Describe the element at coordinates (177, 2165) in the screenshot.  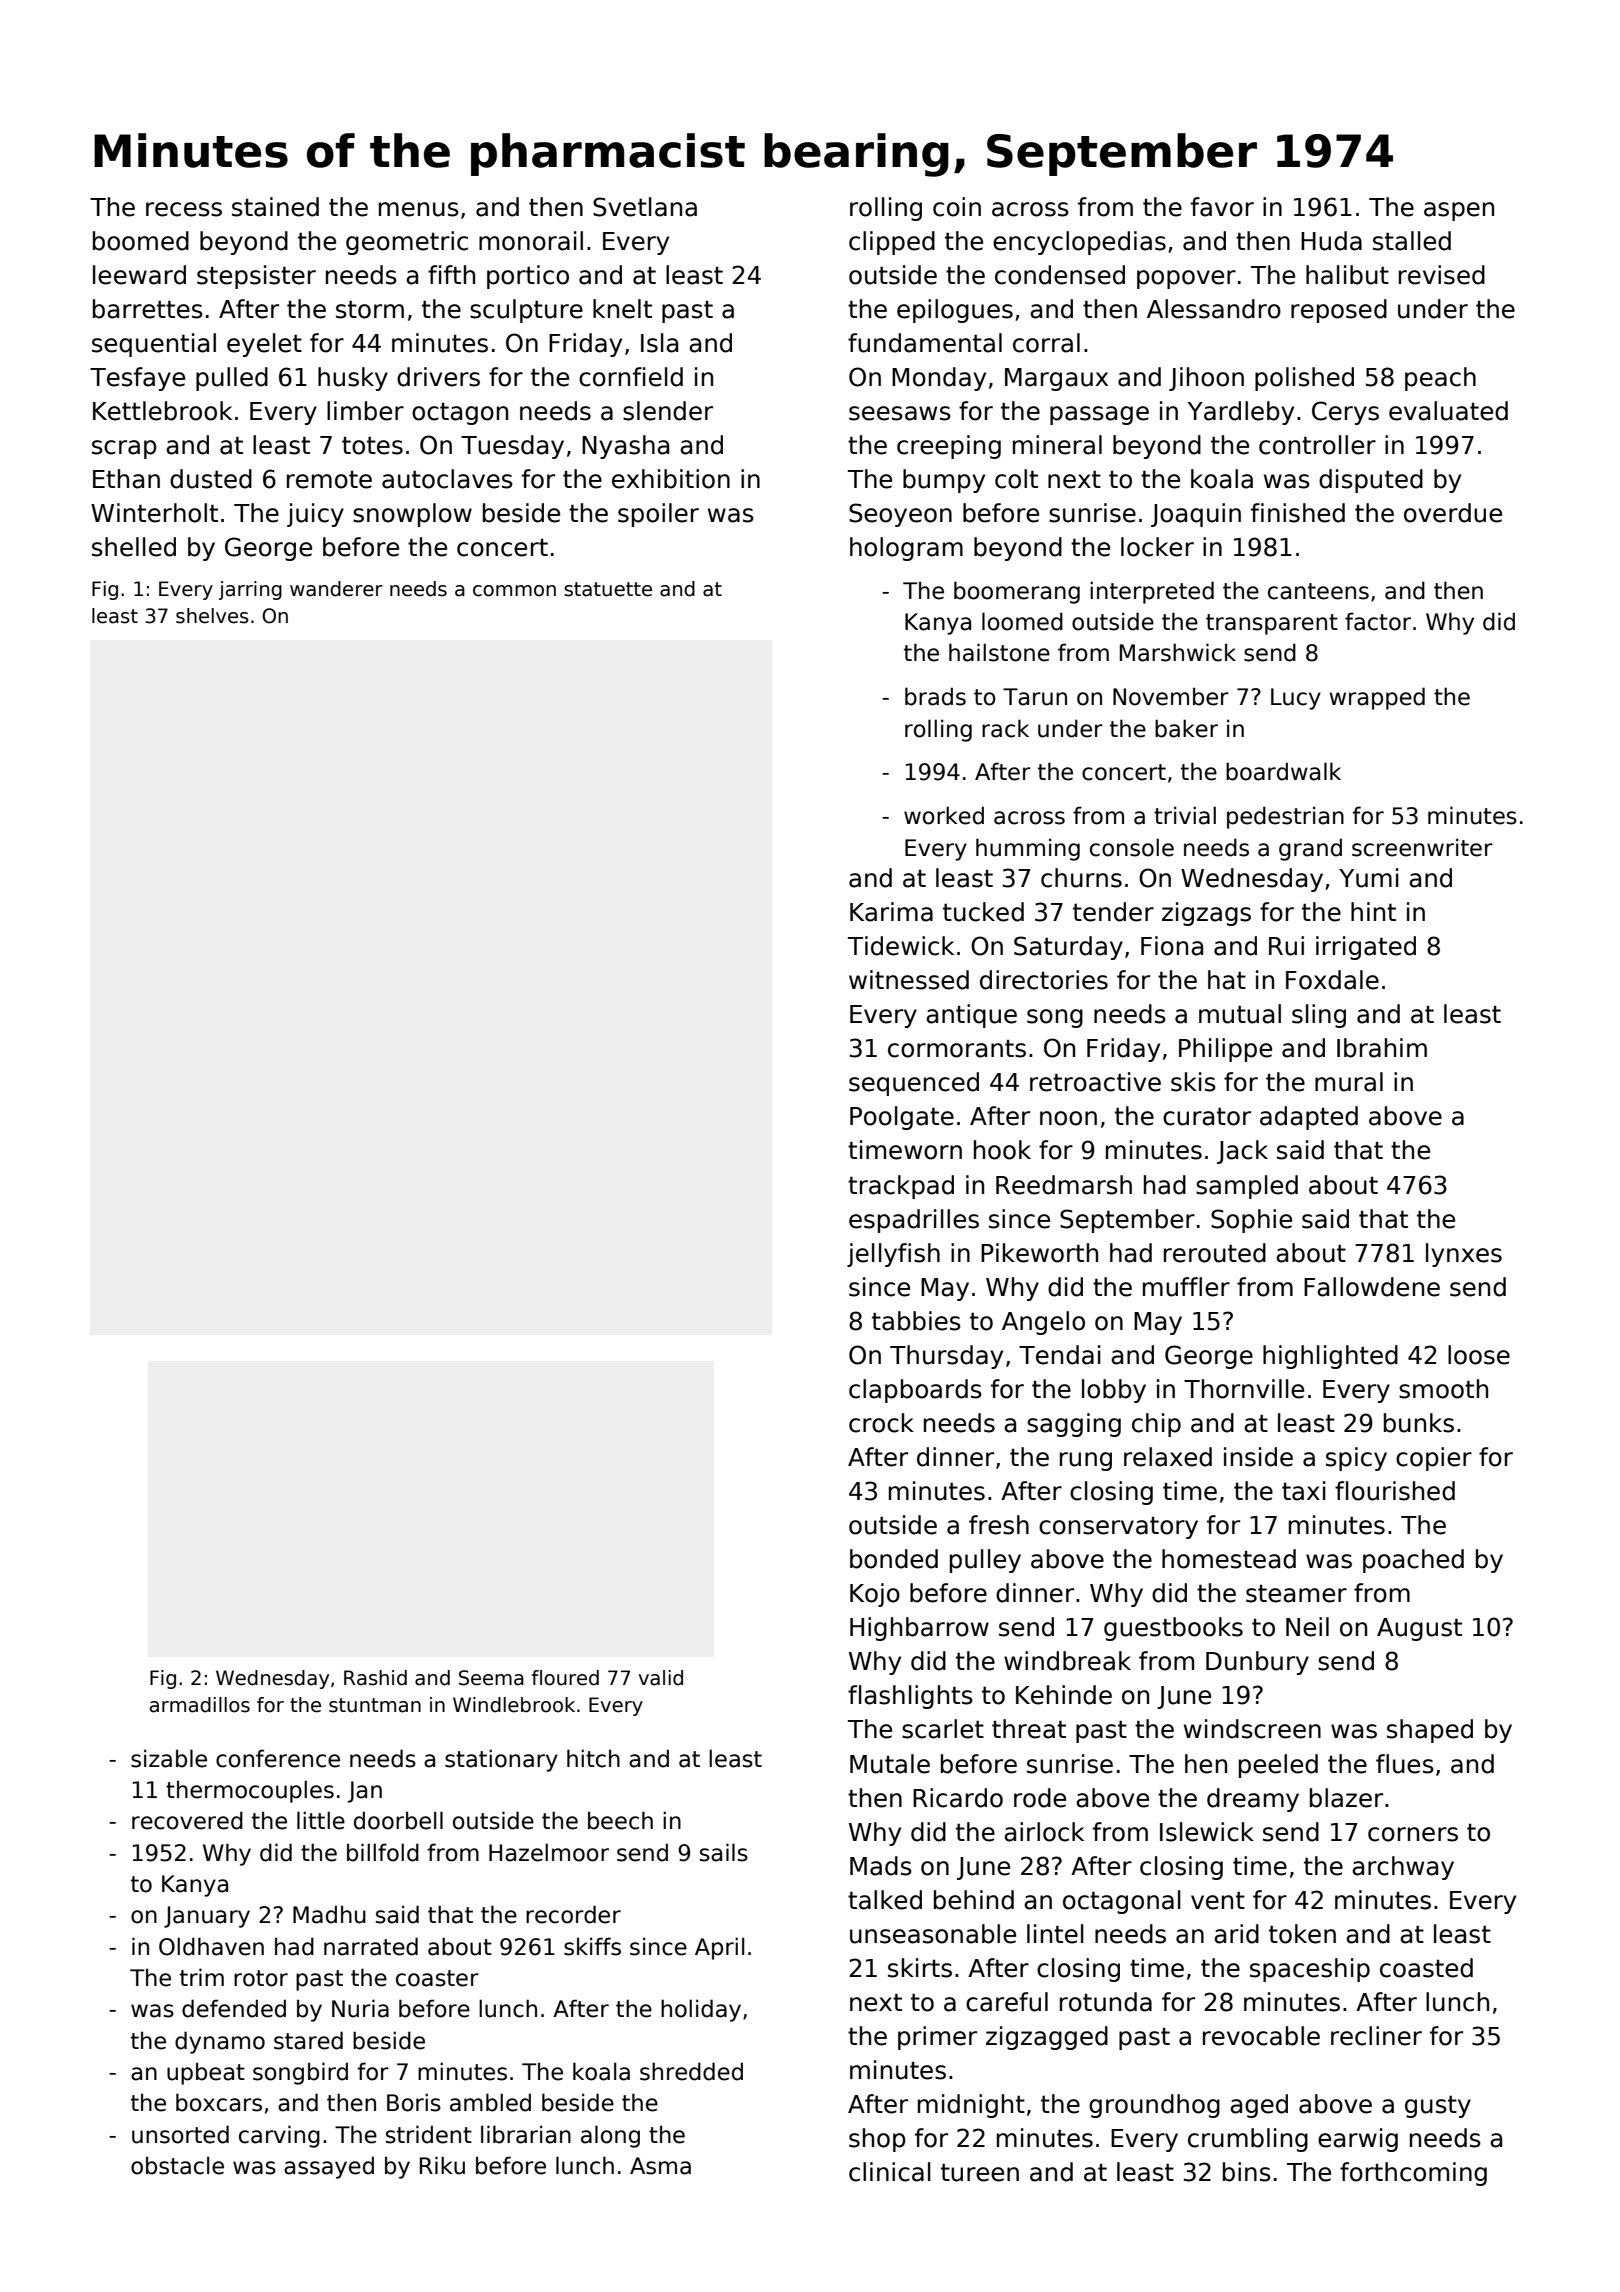
I see `obstacle` at that location.
